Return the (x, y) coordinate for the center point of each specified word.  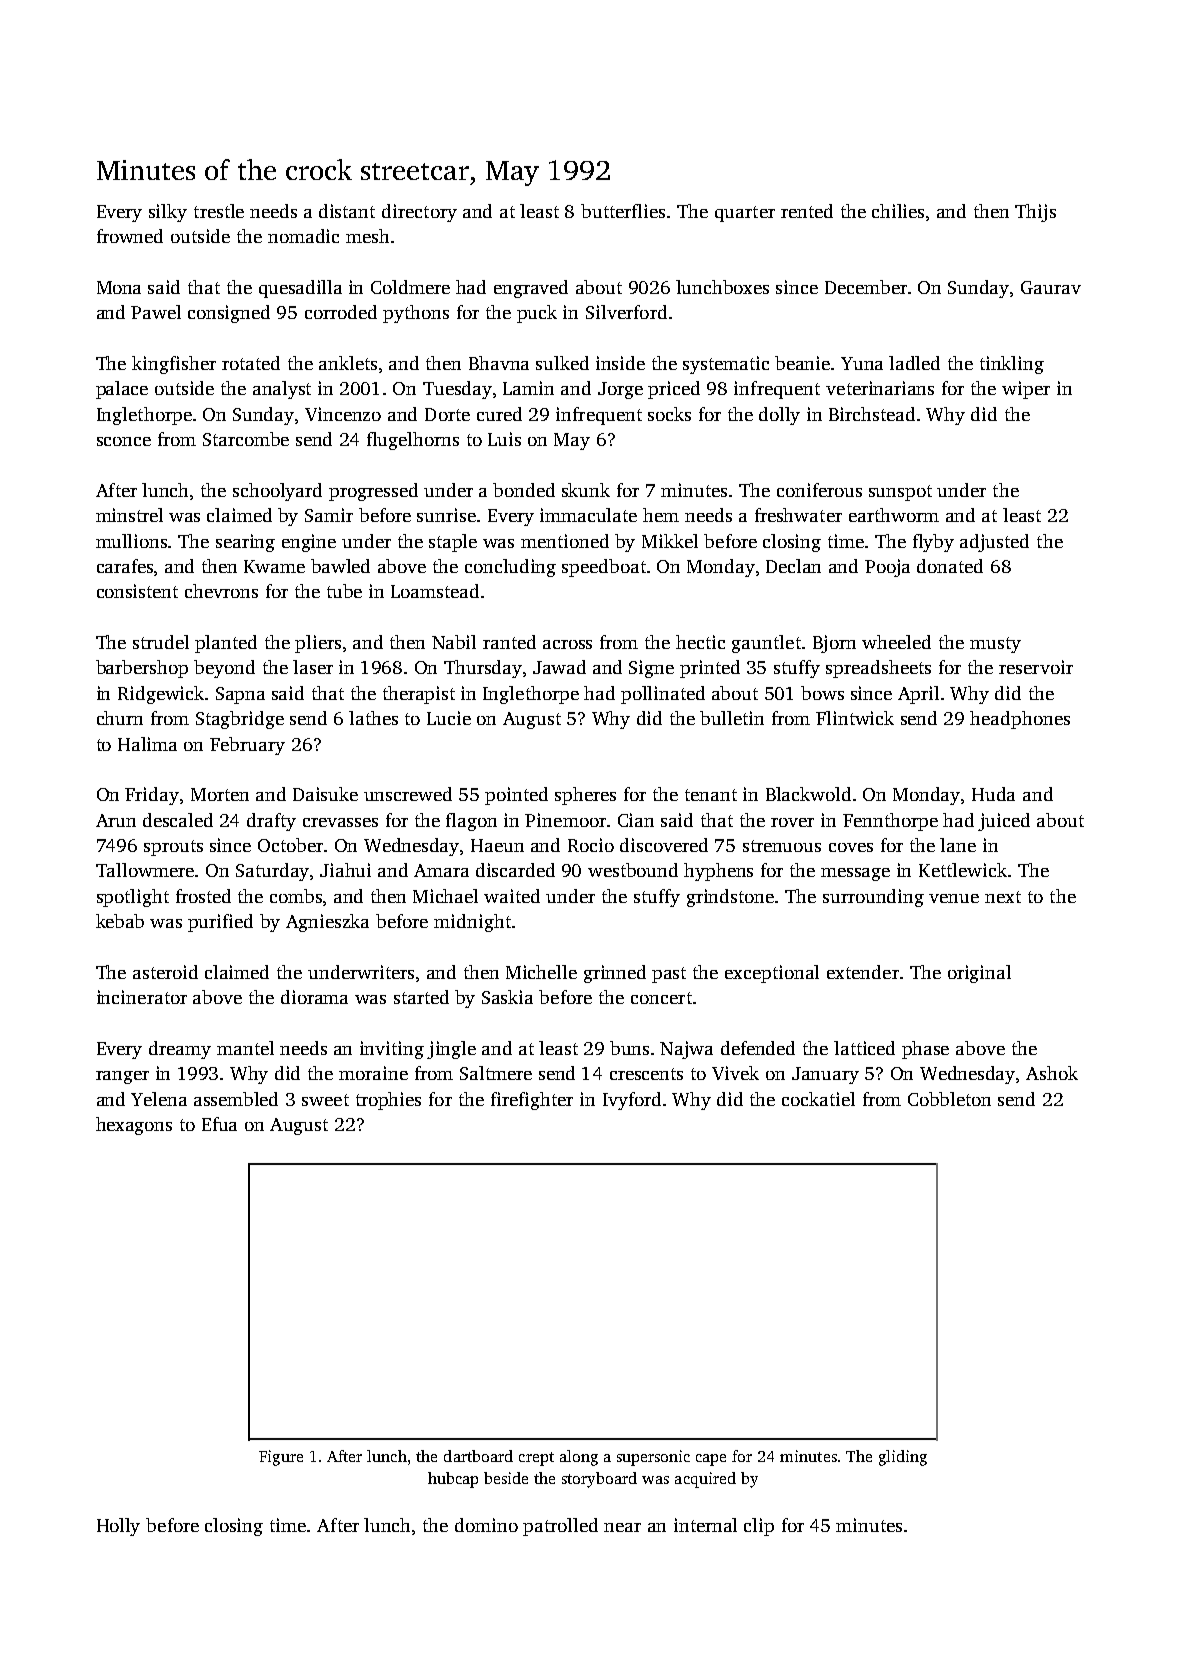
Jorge (620, 390)
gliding (903, 1458)
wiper (1026, 390)
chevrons (221, 591)
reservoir (1036, 667)
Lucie (449, 718)
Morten (220, 794)
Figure (281, 1458)
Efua (219, 1124)
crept (536, 1459)
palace (122, 390)
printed (710, 669)
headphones (1020, 720)
